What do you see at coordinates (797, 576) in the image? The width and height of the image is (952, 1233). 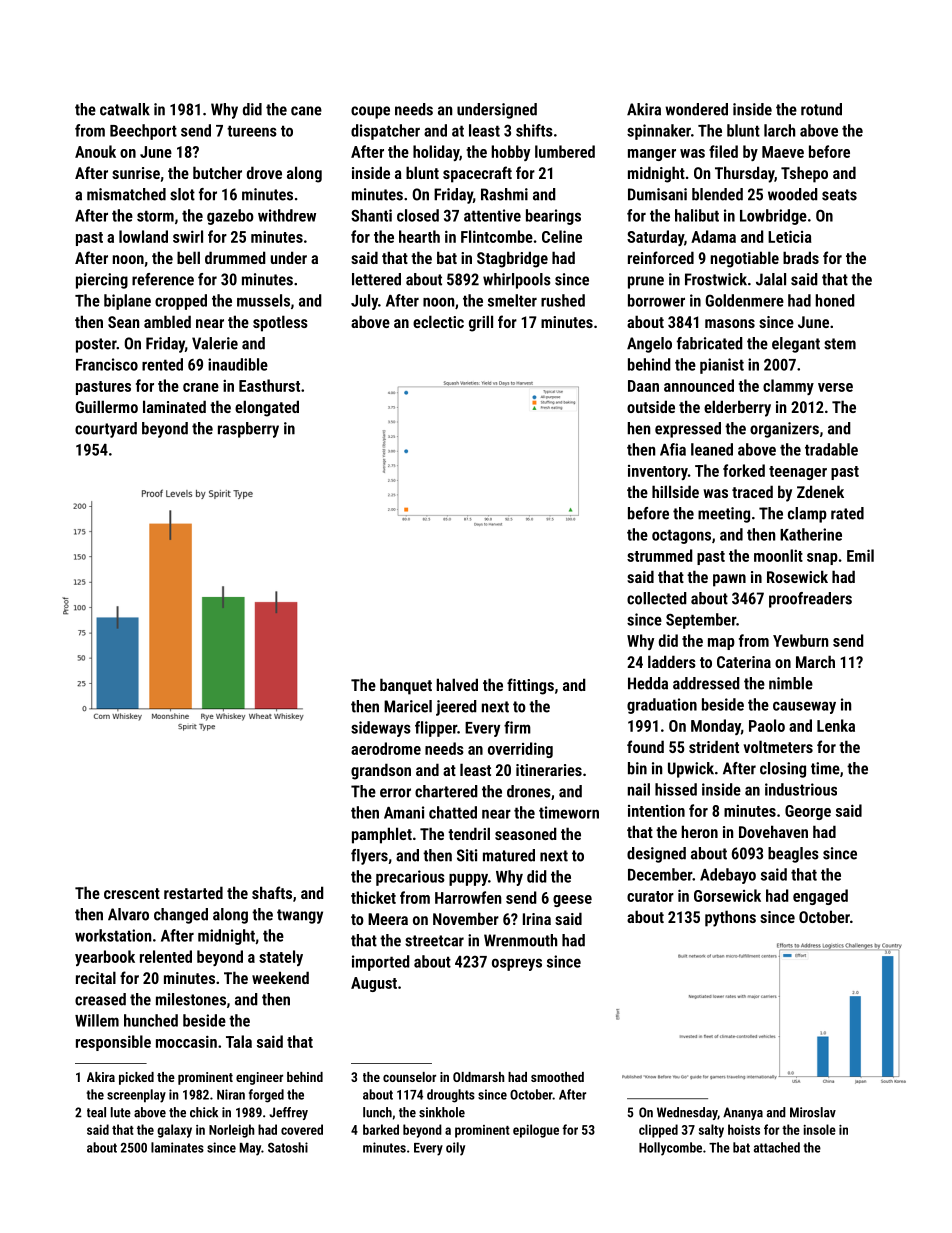 I see `Rosewick` at bounding box center [797, 576].
